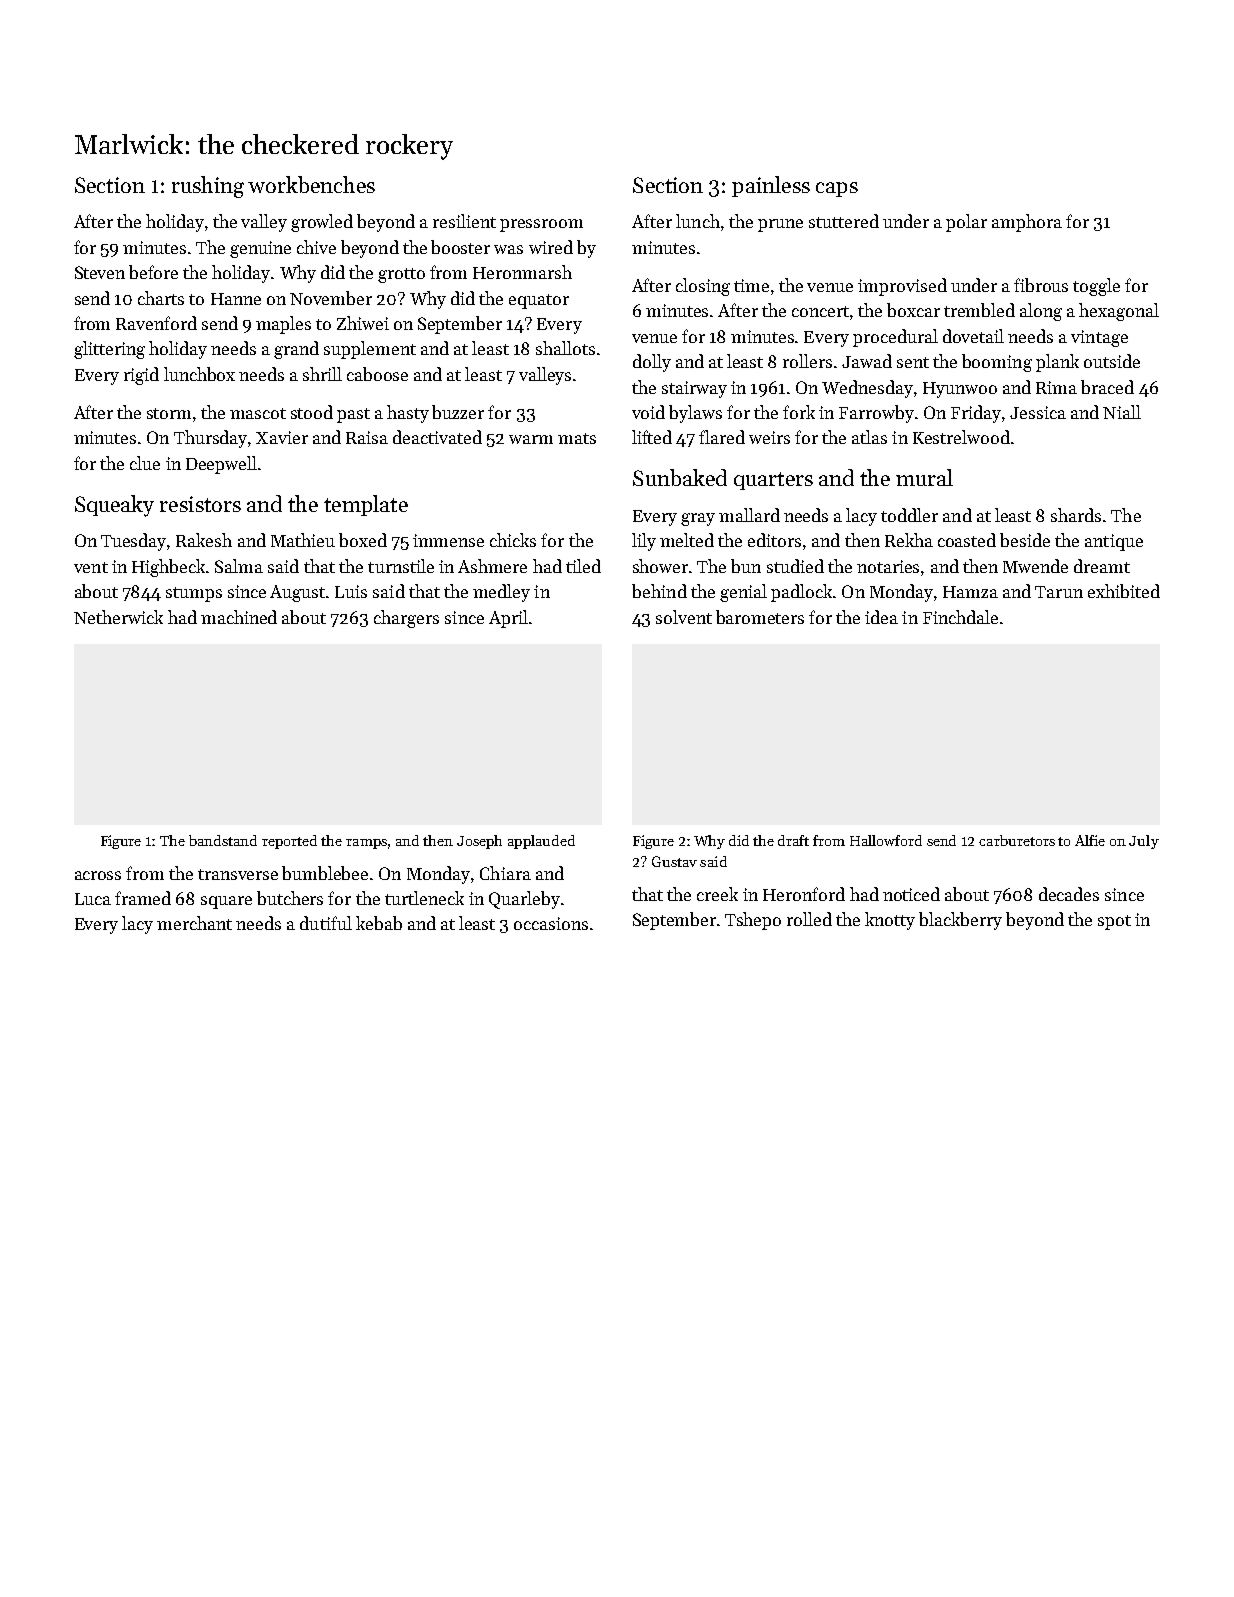 The image size is (1234, 1597). Describe the element at coordinates (659, 591) in the screenshot. I see `behind` at that location.
